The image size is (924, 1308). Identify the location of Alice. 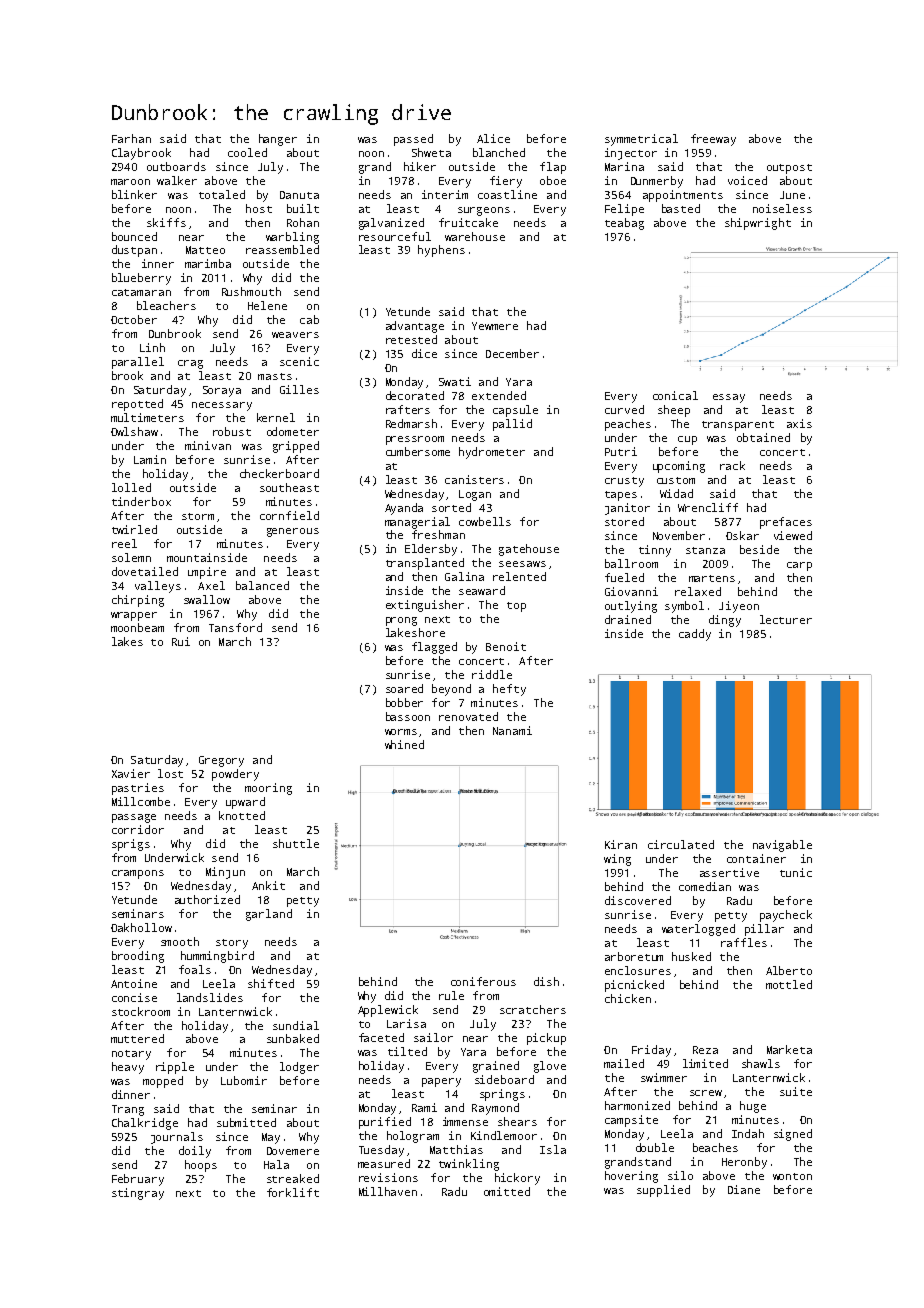
(493, 138).
